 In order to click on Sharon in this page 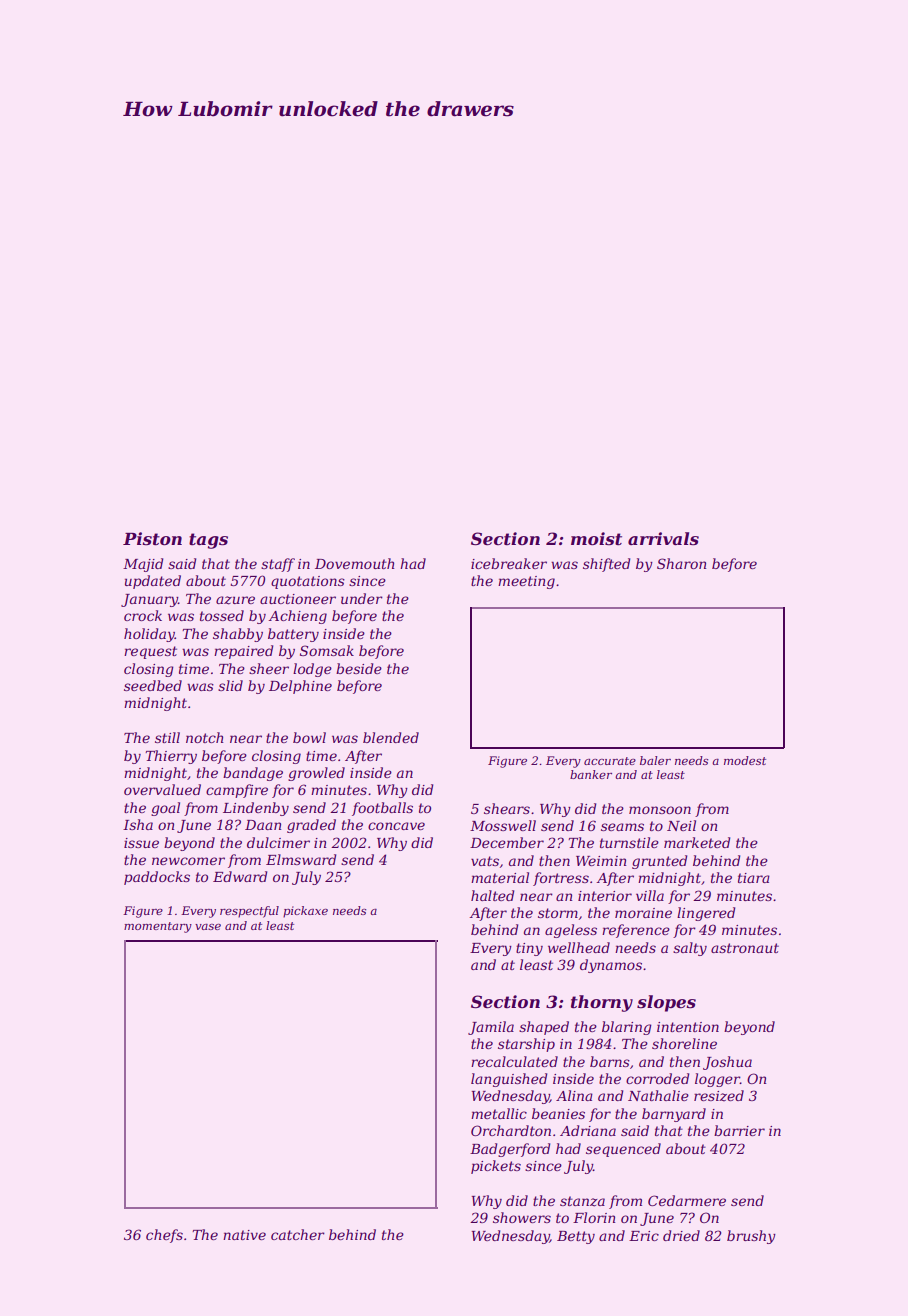, I will do `click(681, 563)`.
